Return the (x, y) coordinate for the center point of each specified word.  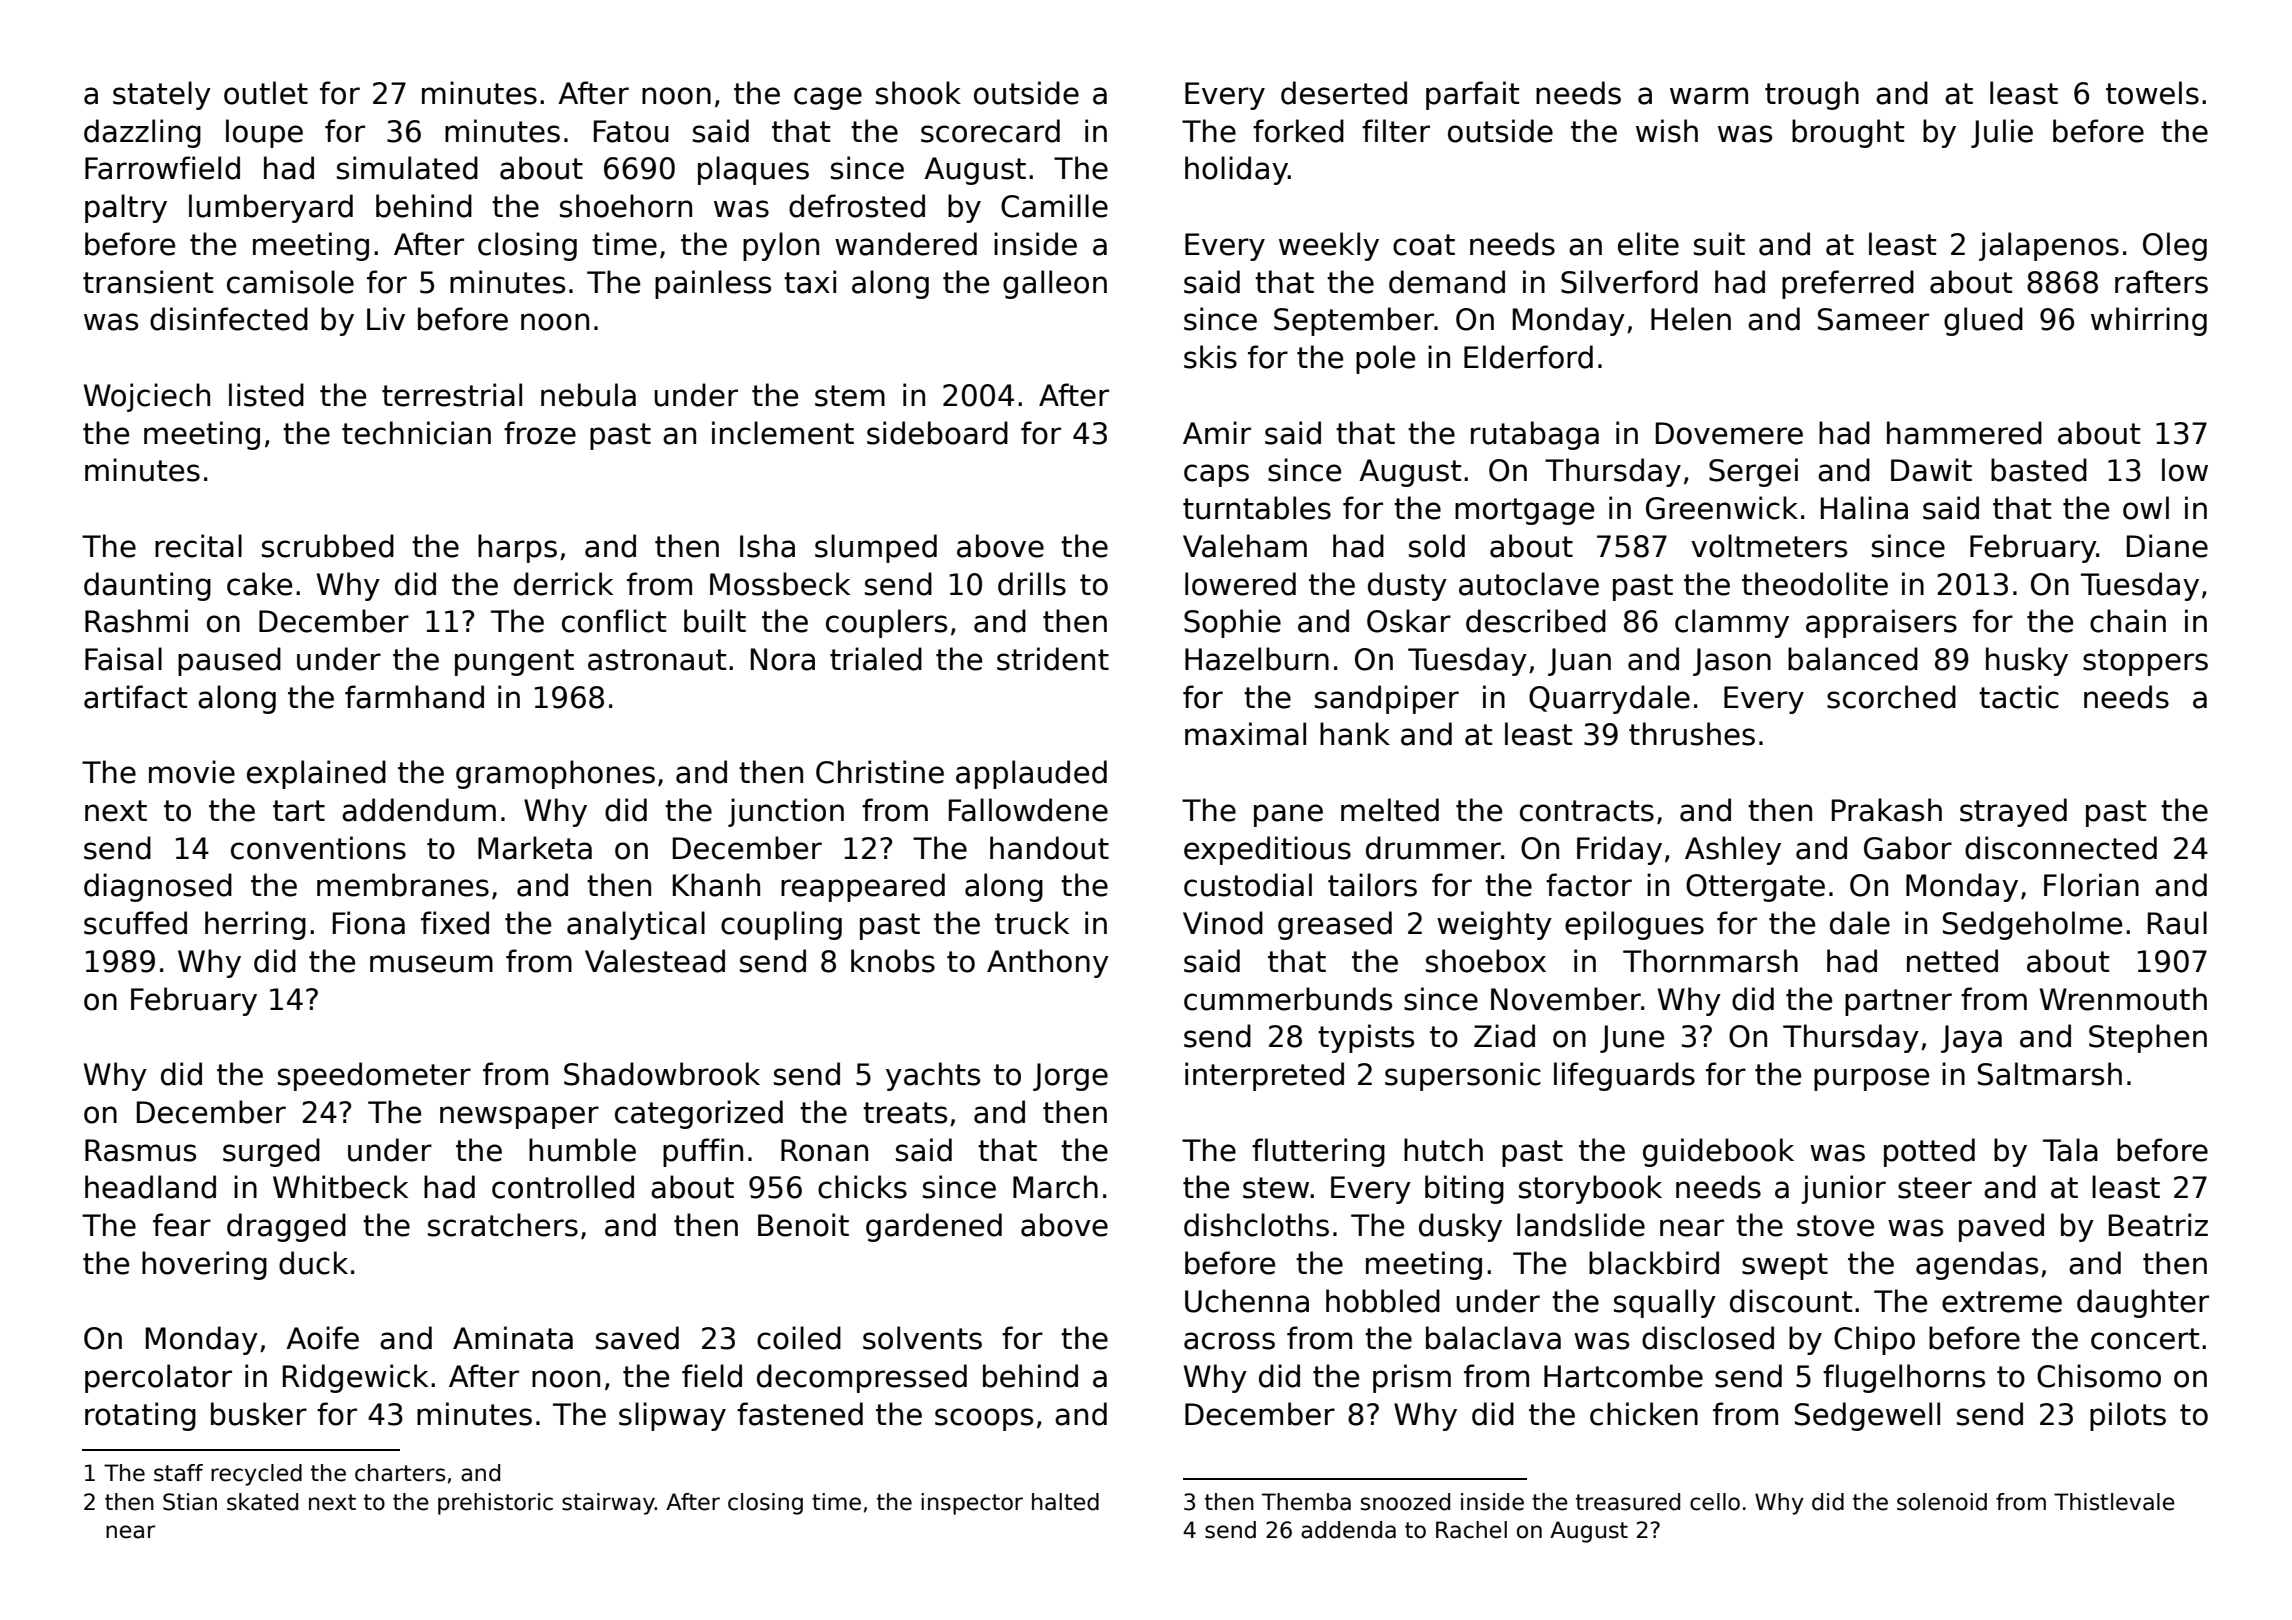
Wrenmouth (2123, 999)
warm (1709, 96)
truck (1032, 923)
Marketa (535, 848)
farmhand (414, 697)
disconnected (2061, 848)
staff (178, 1473)
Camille (1054, 206)
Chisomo (2099, 1376)
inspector (972, 1504)
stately (162, 95)
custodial (1248, 885)
